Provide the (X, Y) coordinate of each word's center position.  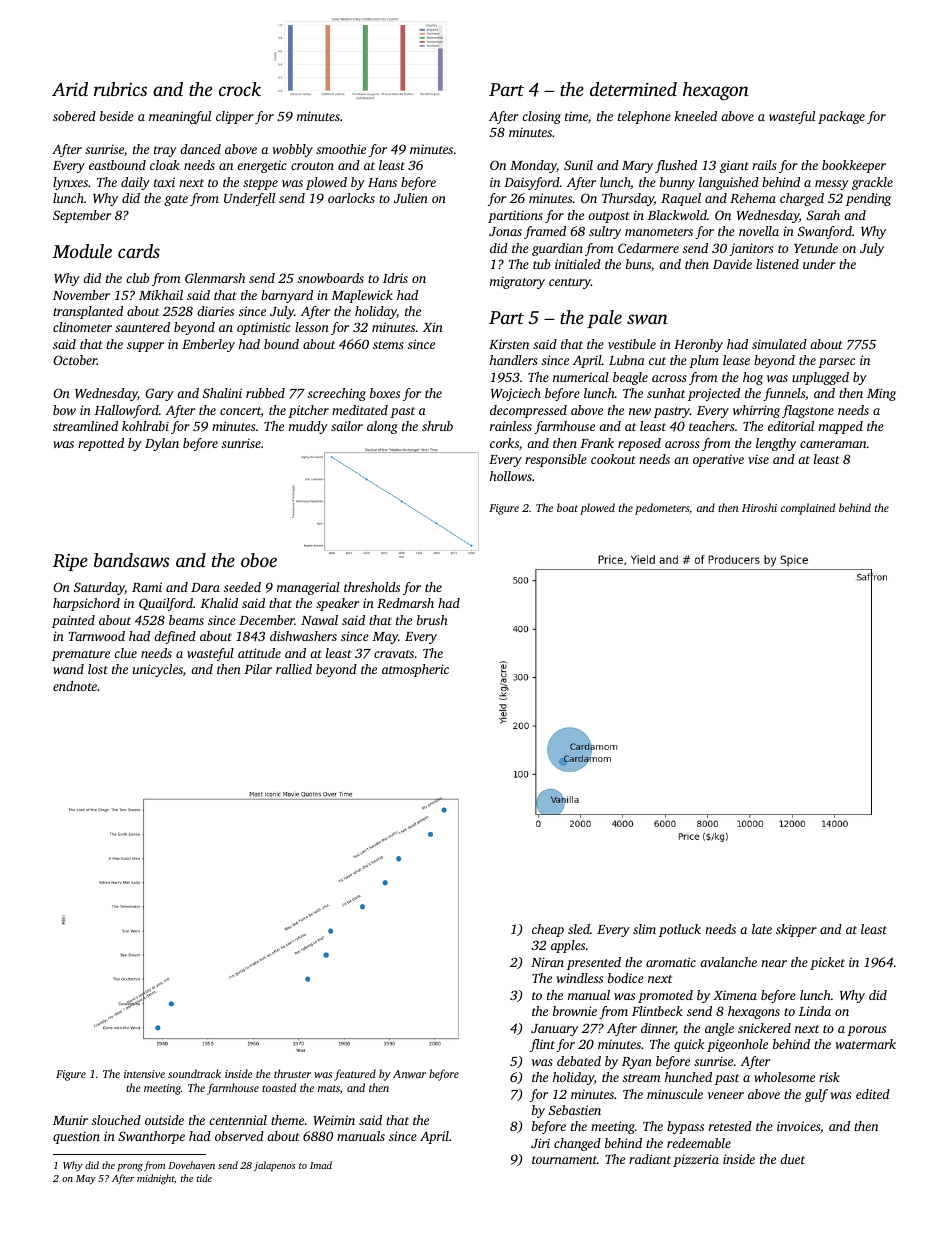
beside (117, 116)
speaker (337, 604)
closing (541, 117)
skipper (796, 930)
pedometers (662, 509)
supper (145, 347)
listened (777, 264)
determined (633, 89)
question (76, 1137)
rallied (294, 669)
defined (175, 637)
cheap (548, 930)
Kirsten (509, 344)
